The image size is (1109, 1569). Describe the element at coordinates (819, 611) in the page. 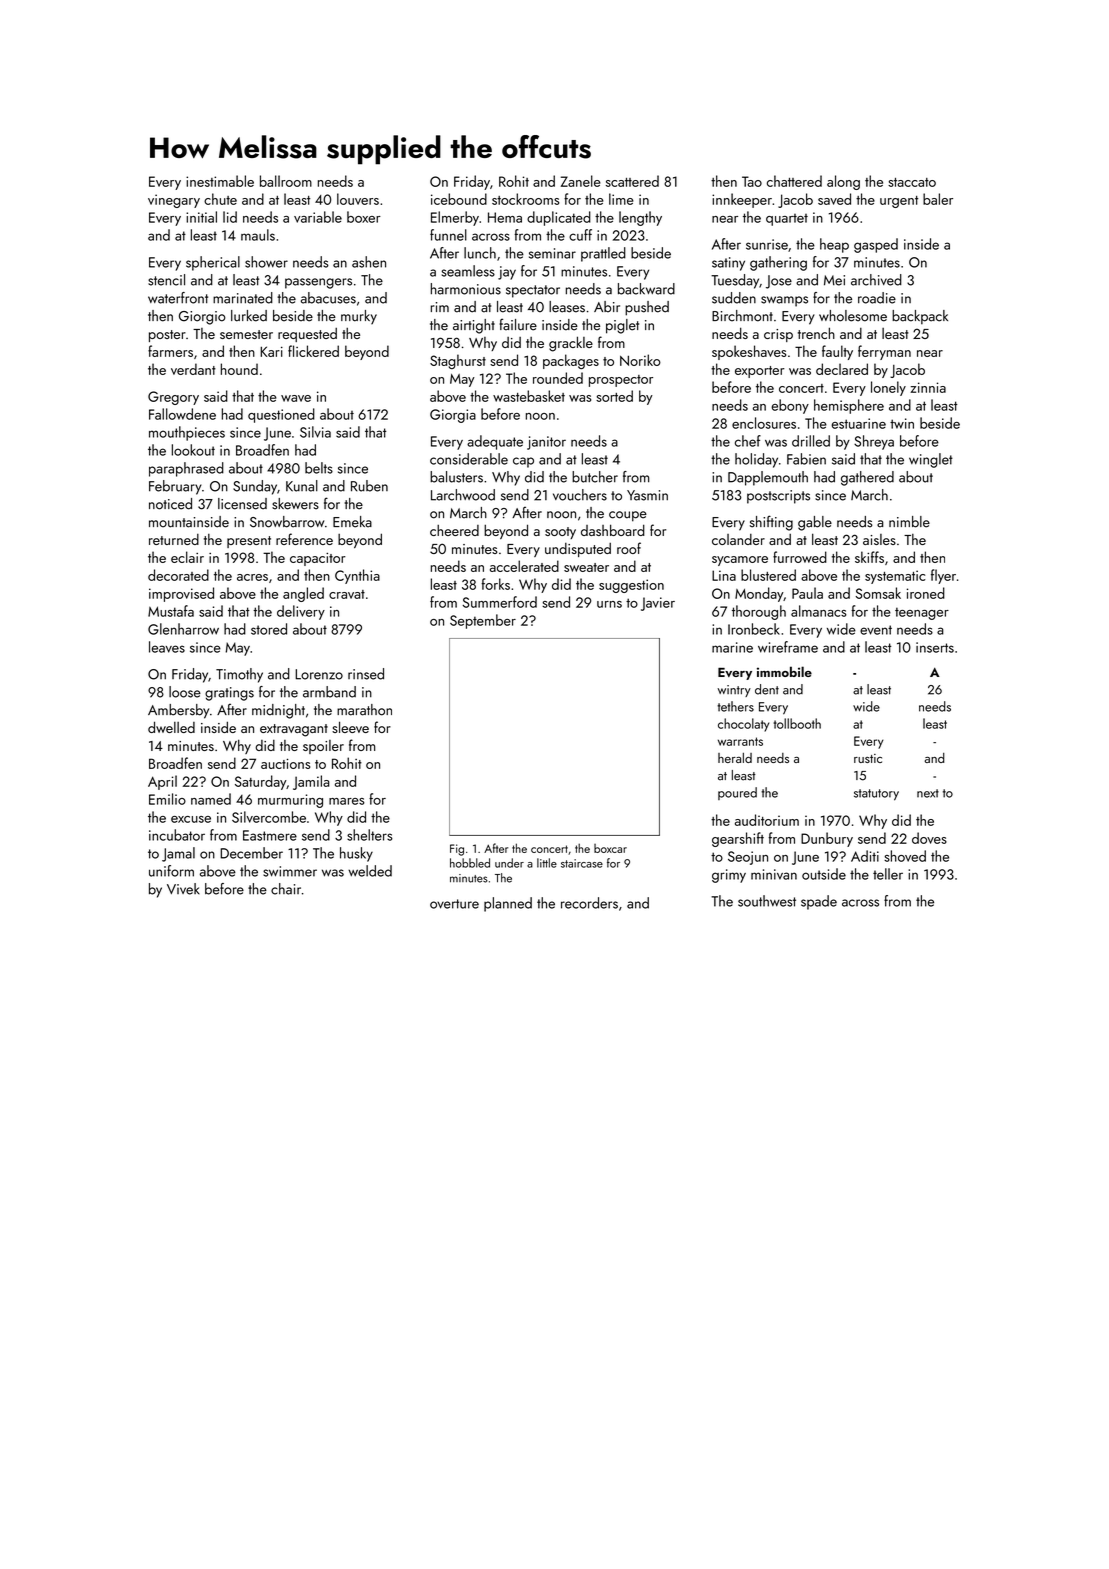

I see `almanacs` at that location.
